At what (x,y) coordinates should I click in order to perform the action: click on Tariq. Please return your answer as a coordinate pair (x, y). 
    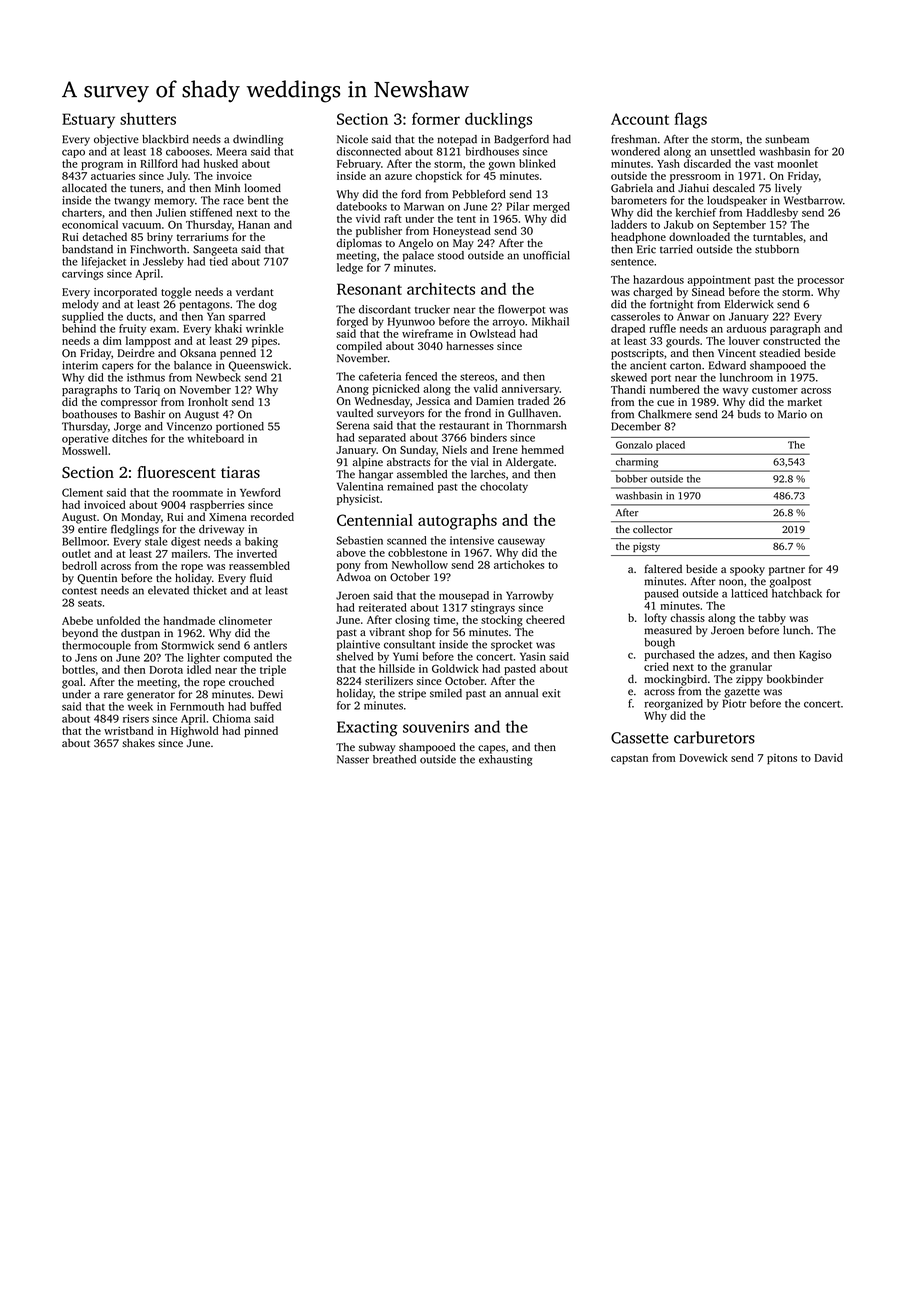
    Looking at the image, I should click on (147, 390).
